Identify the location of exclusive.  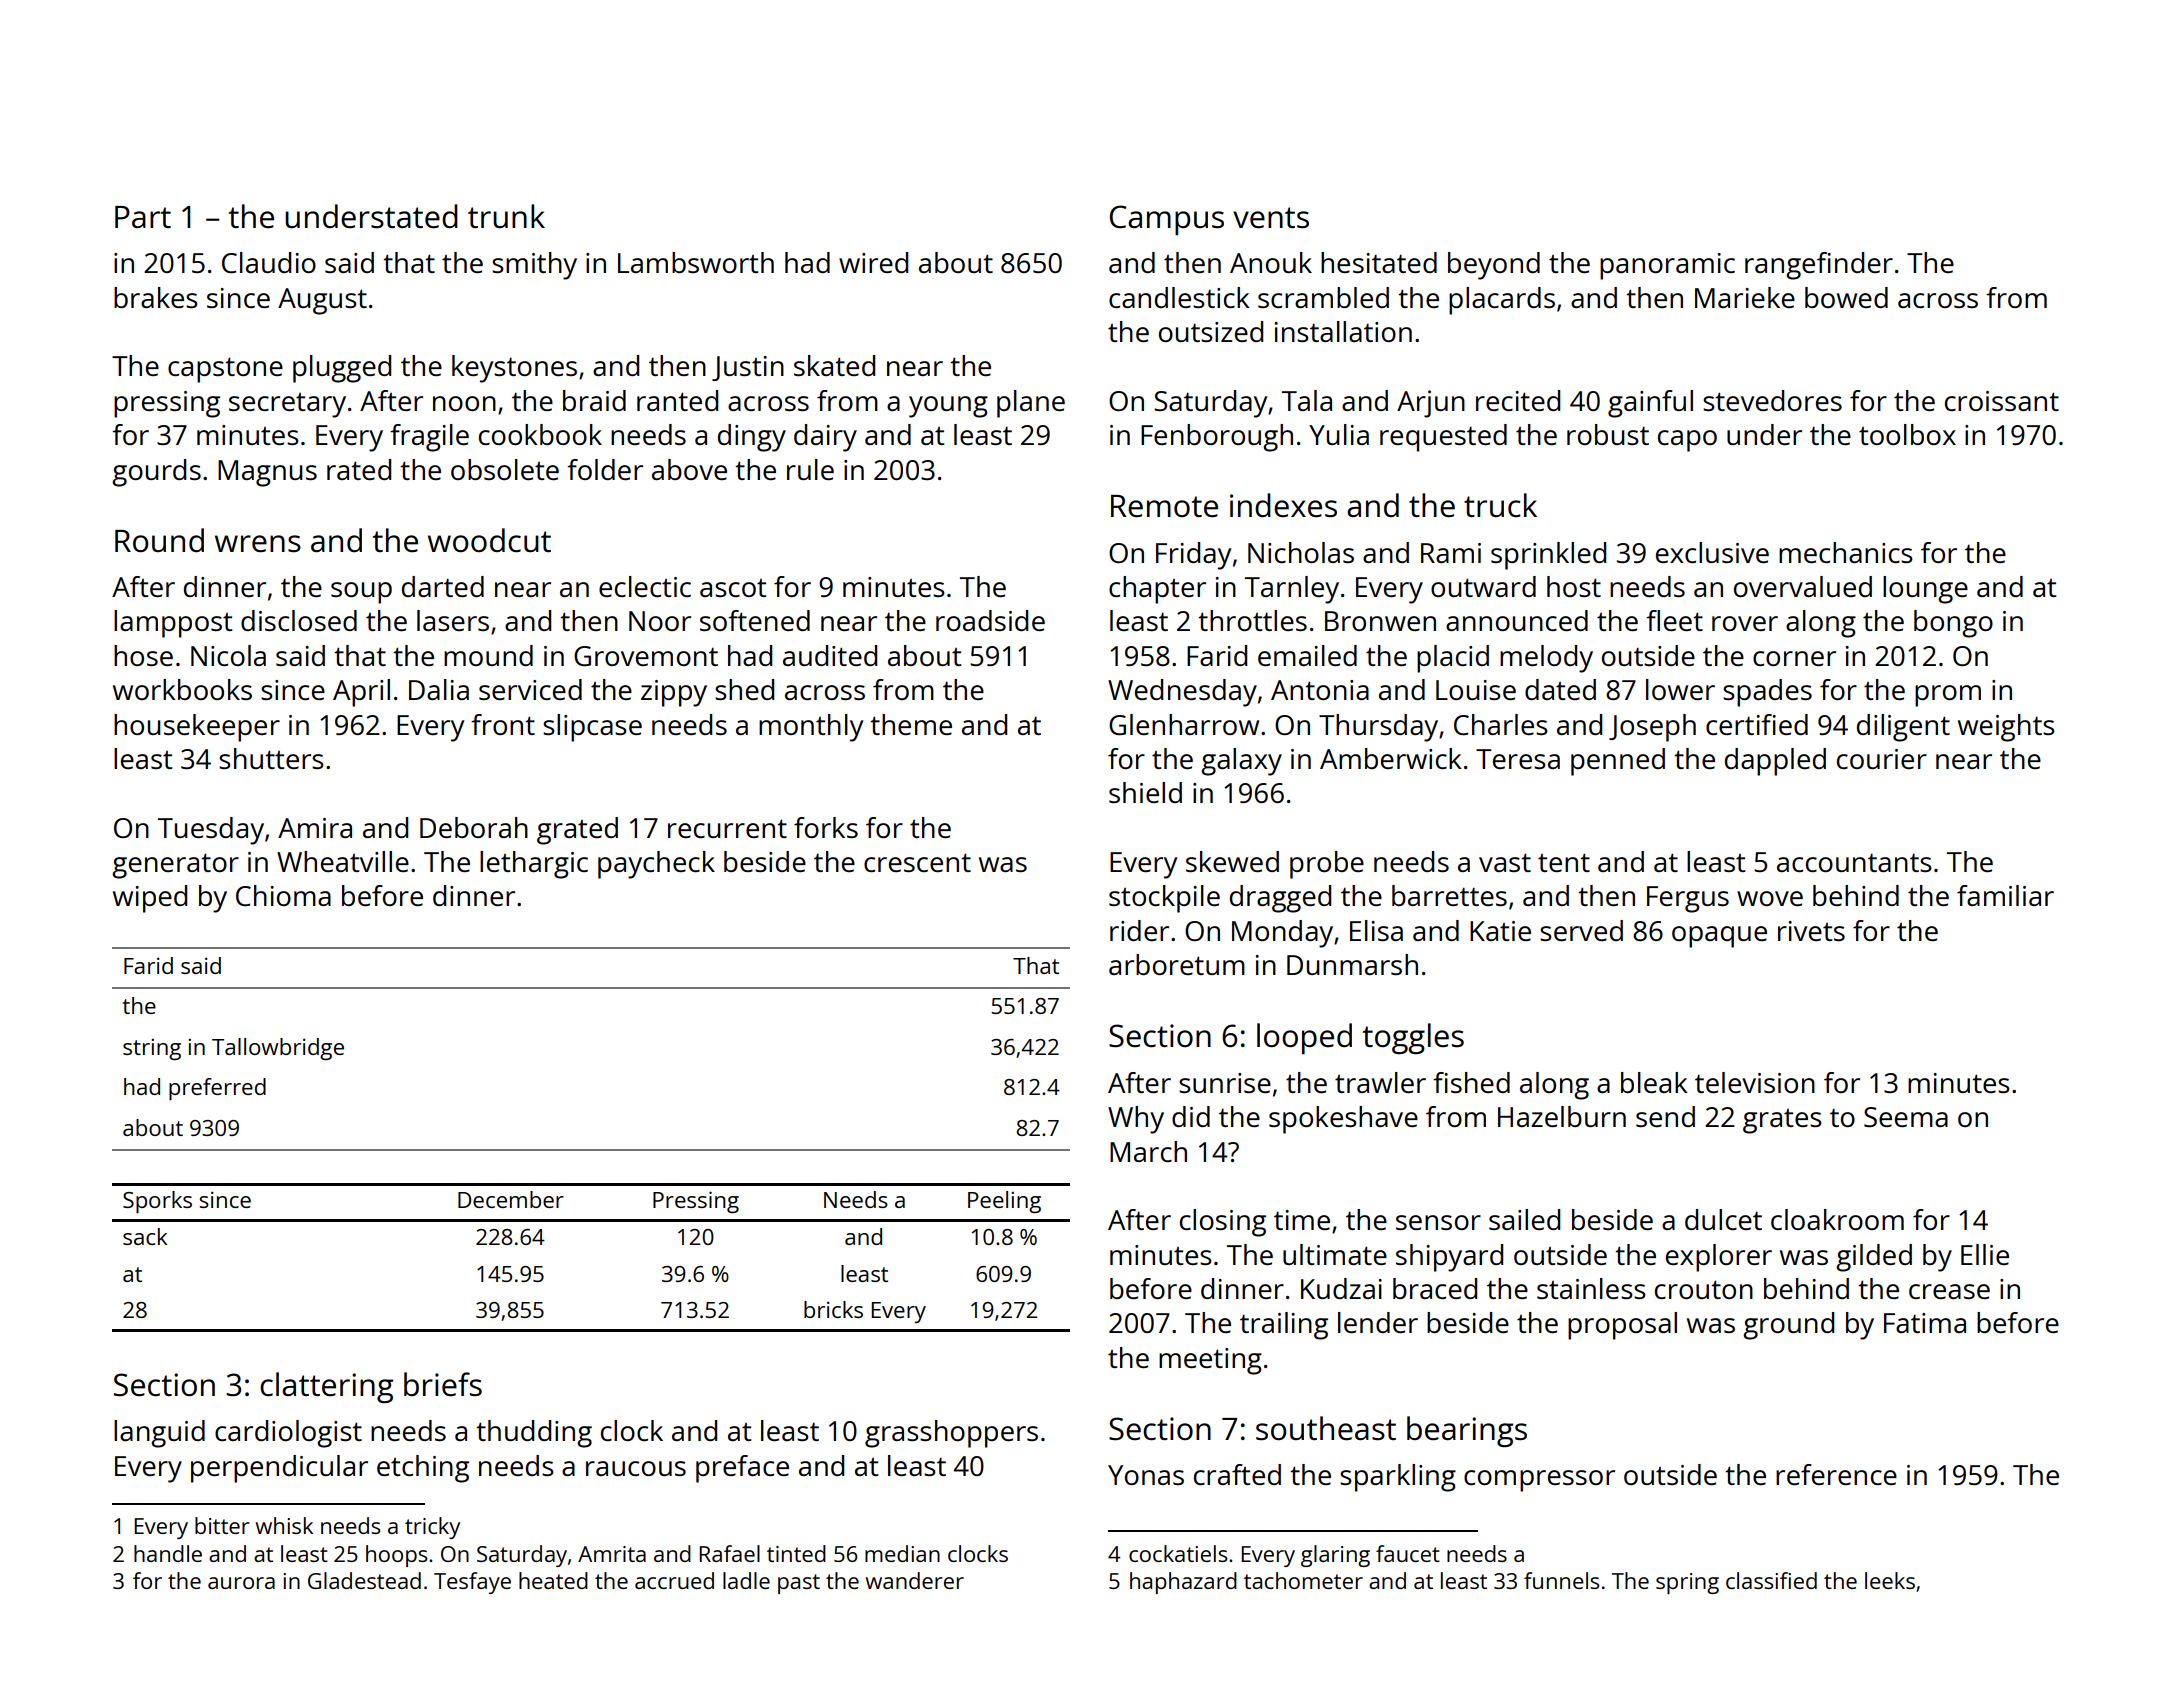
(1712, 552).
